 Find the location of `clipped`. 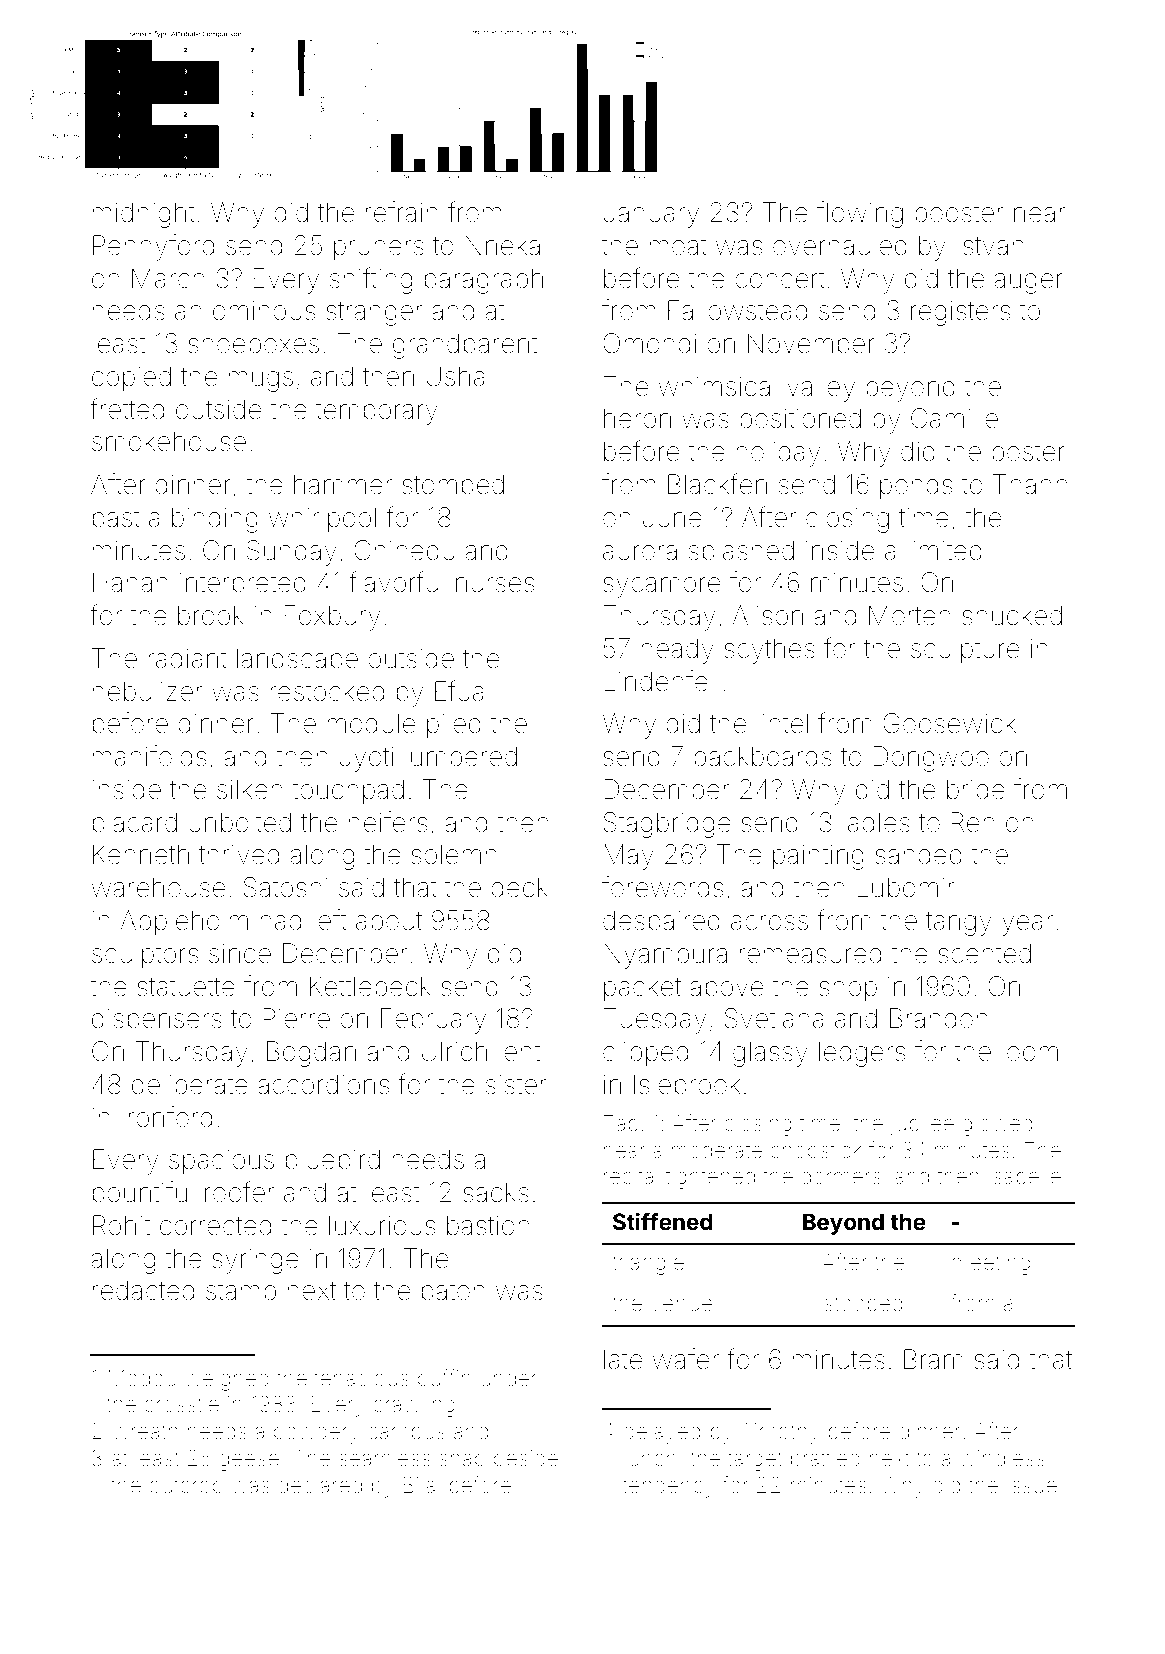

clipped is located at coordinates (645, 1054).
